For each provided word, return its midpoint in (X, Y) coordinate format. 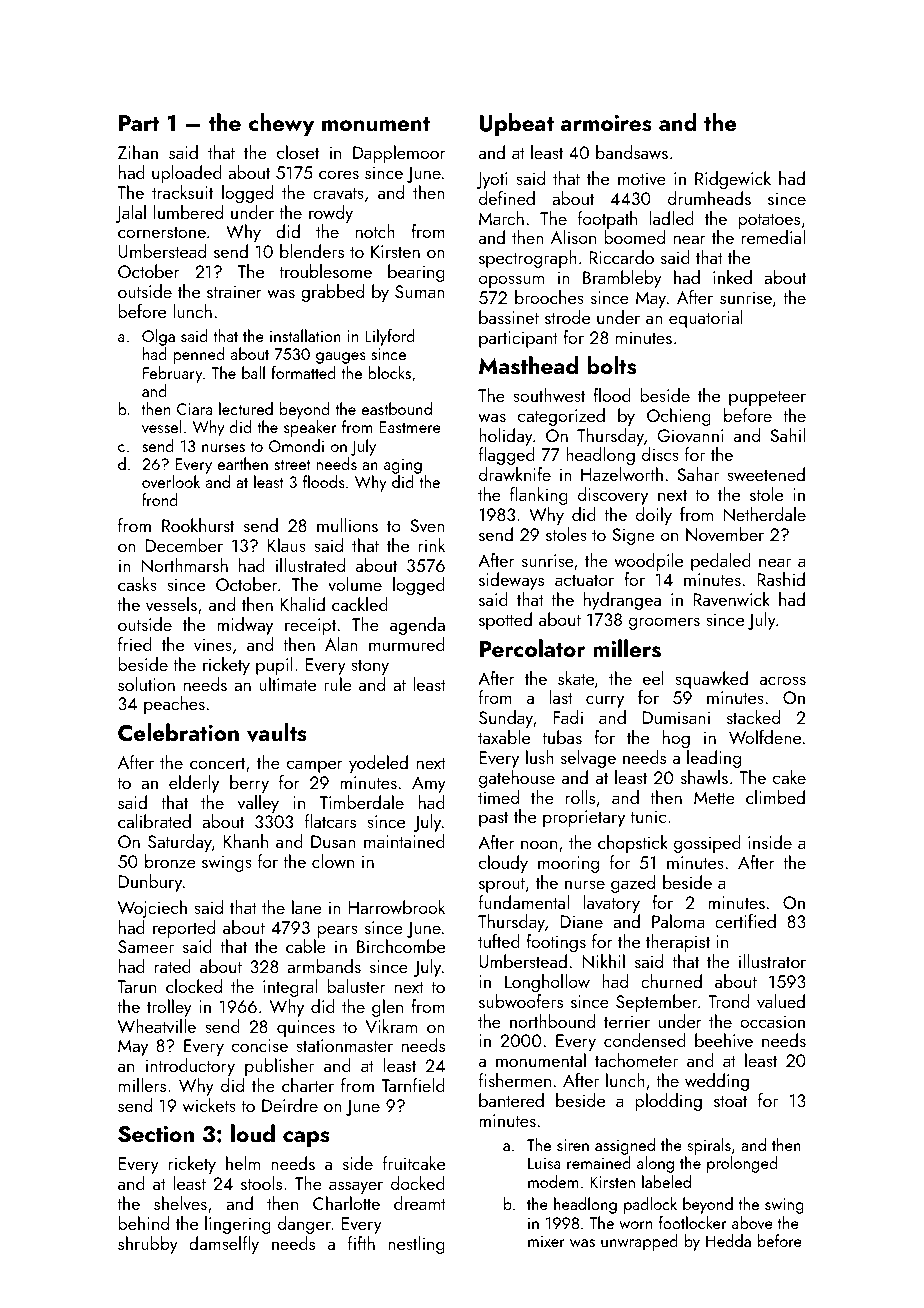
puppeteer (767, 398)
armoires (606, 123)
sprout (502, 885)
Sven (427, 525)
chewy (281, 124)
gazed (633, 884)
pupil (274, 666)
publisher (279, 1067)
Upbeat (517, 124)
